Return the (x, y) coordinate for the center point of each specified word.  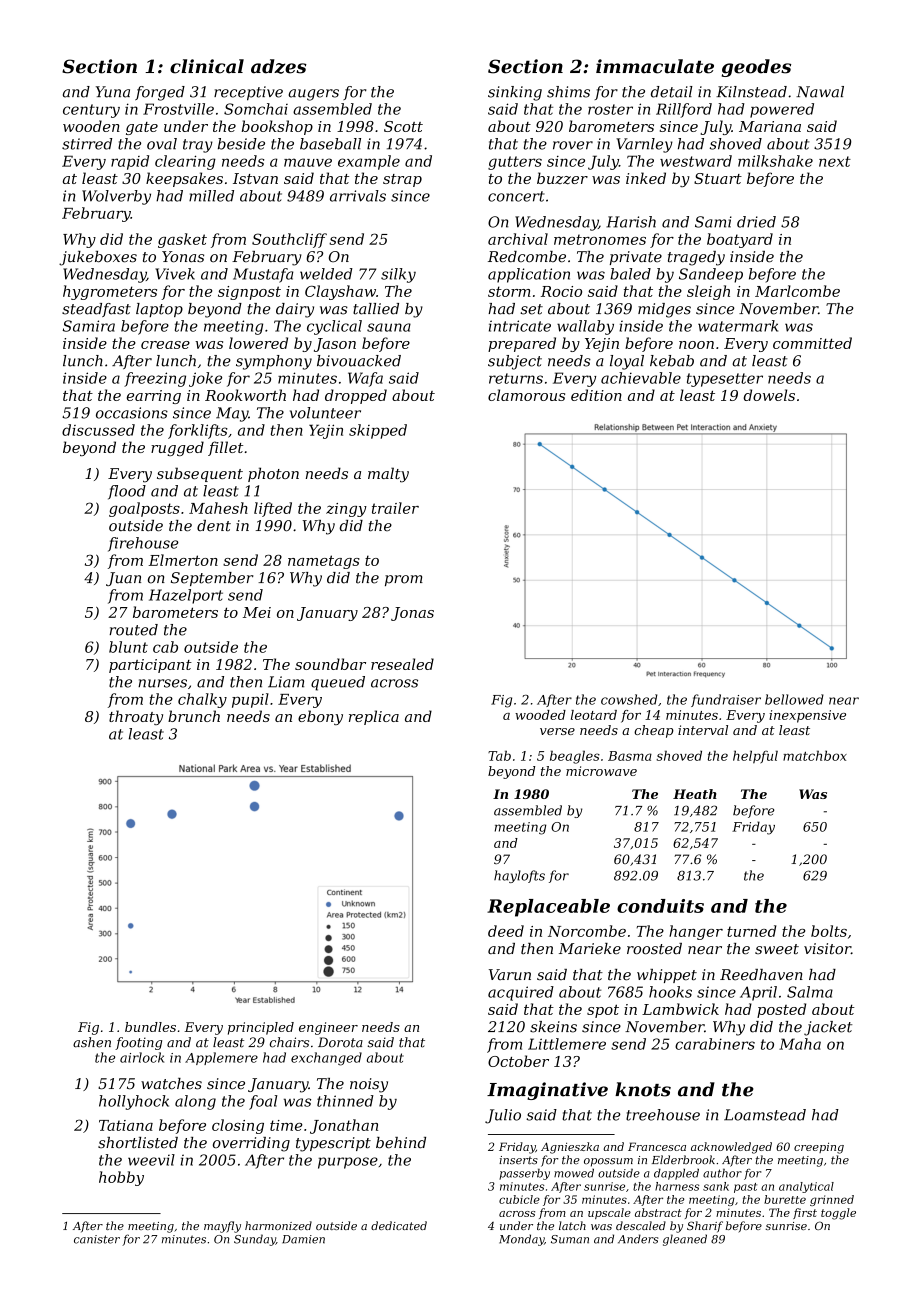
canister (97, 1239)
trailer (395, 508)
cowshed (629, 699)
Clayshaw (340, 292)
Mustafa (263, 275)
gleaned (685, 1240)
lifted (273, 509)
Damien (303, 1239)
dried (756, 222)
